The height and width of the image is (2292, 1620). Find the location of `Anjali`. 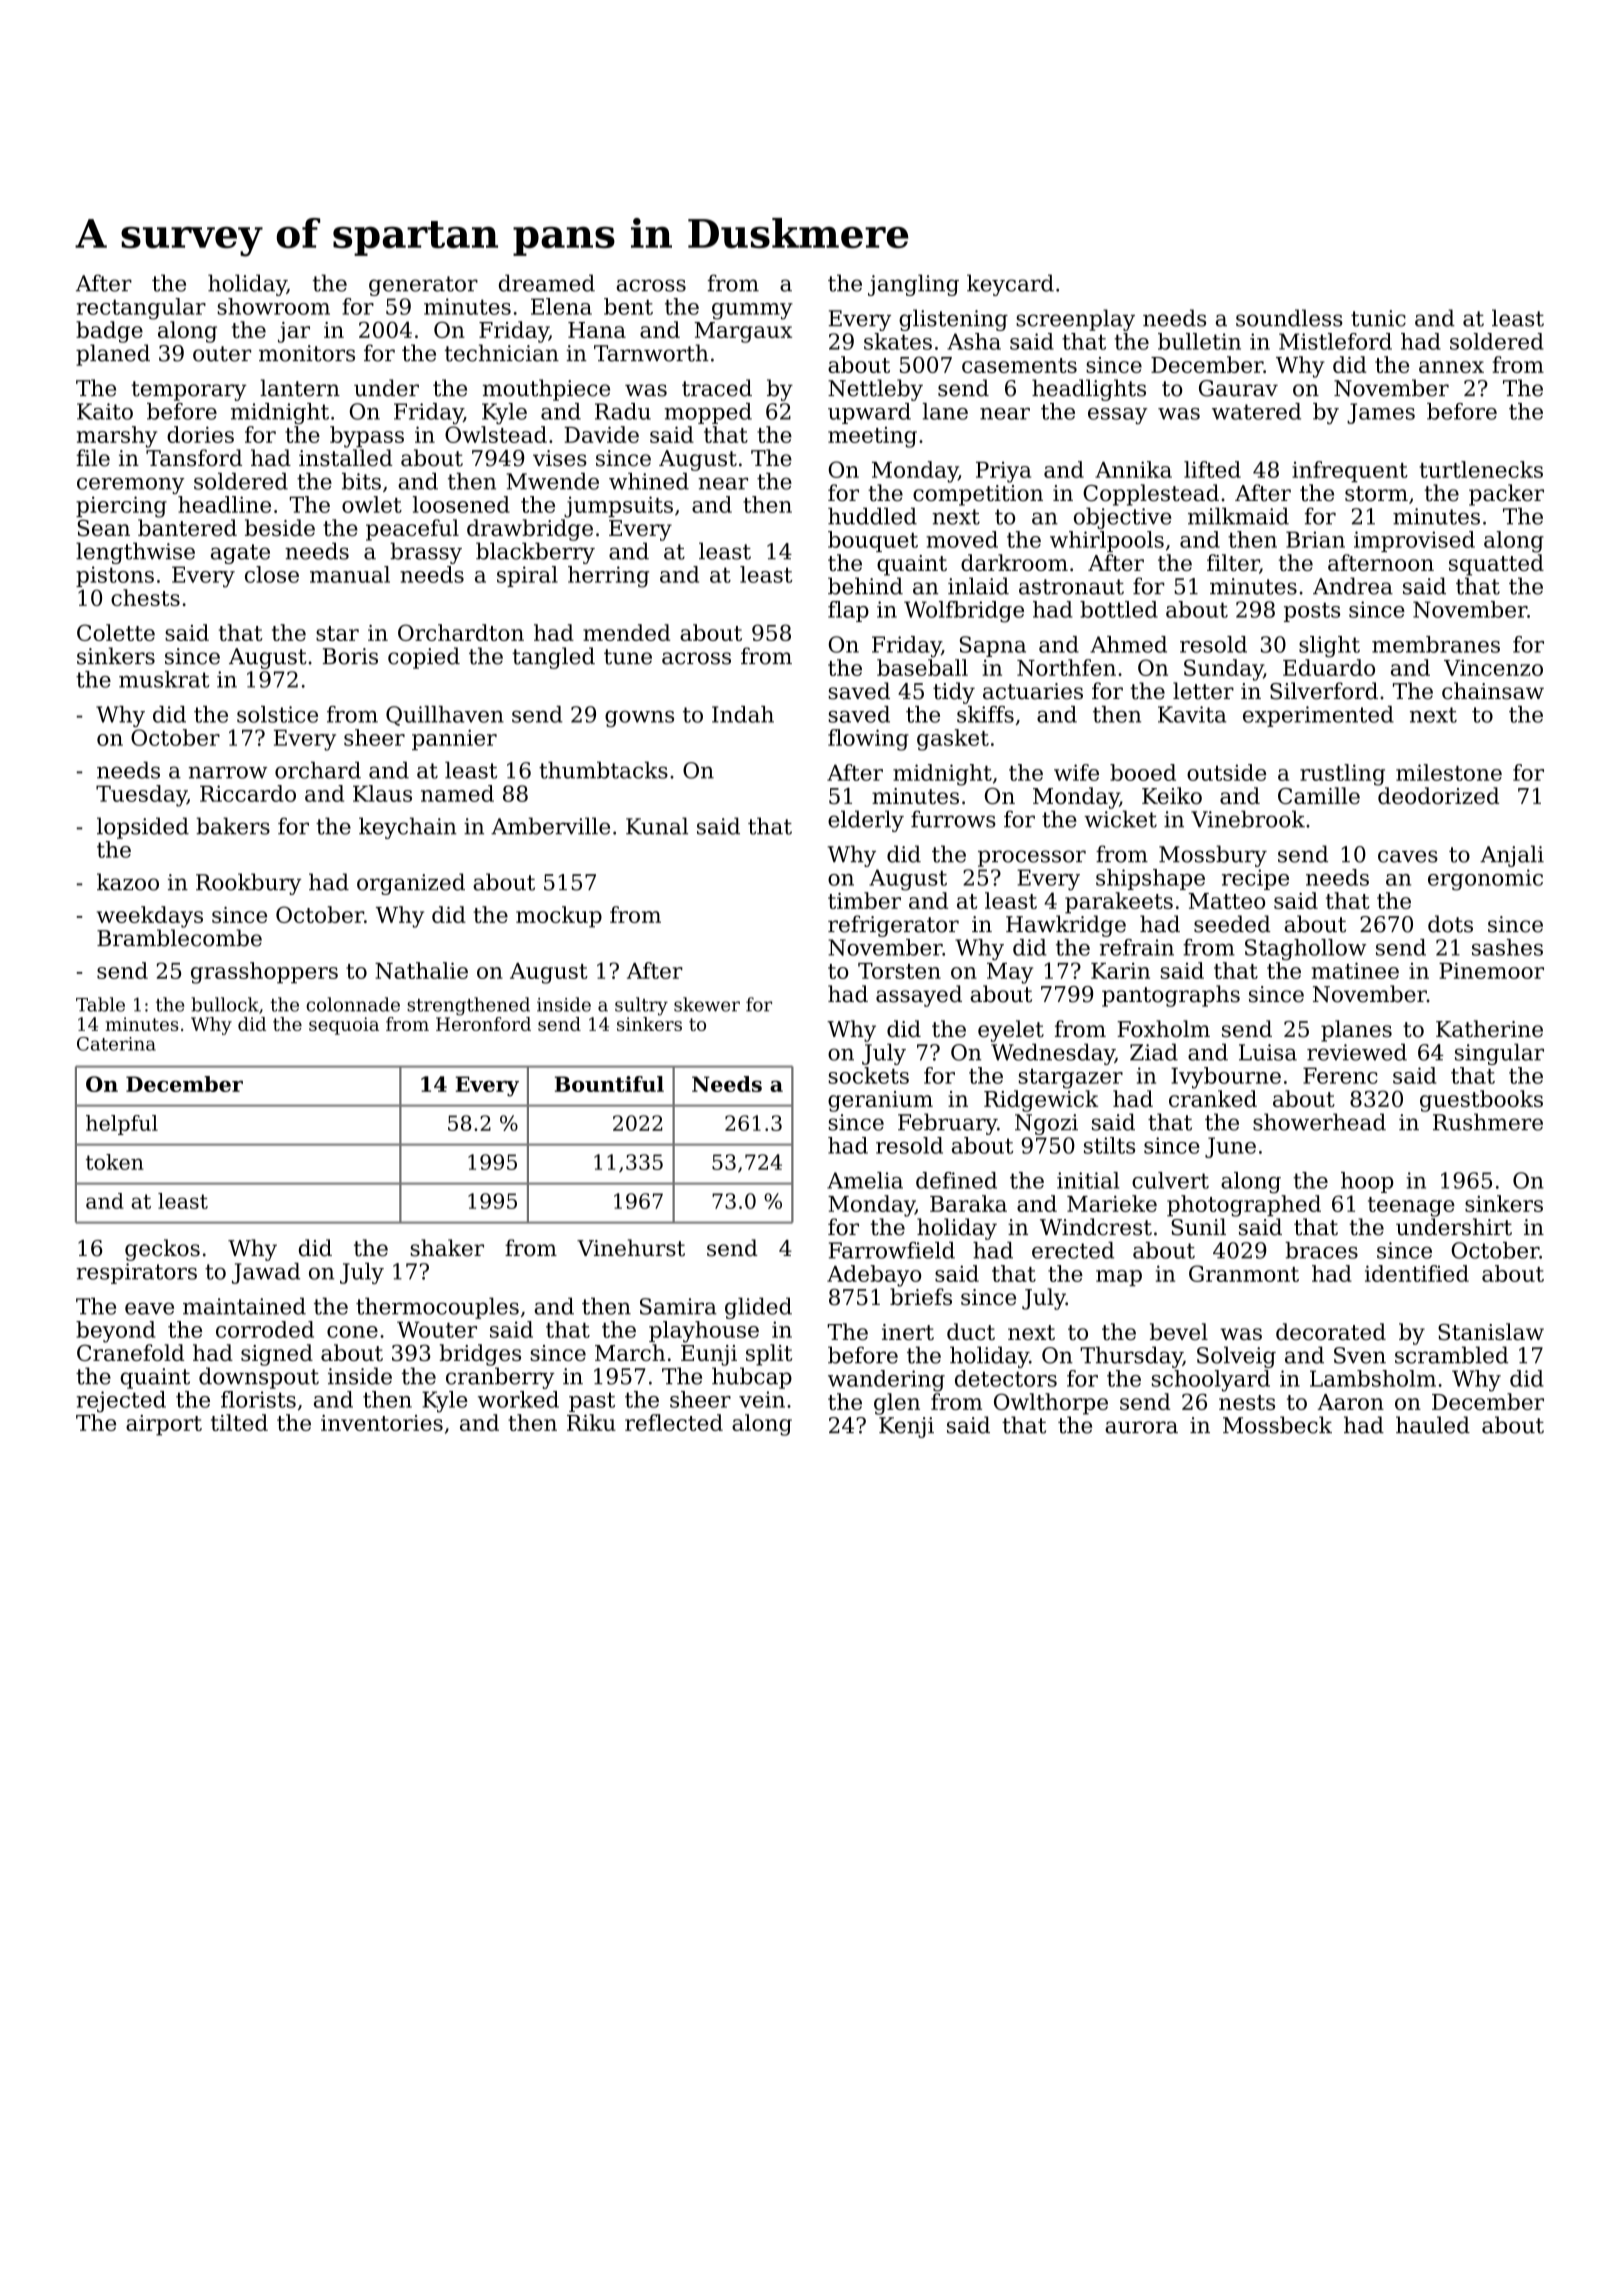

Anjali is located at coordinates (1512, 856).
